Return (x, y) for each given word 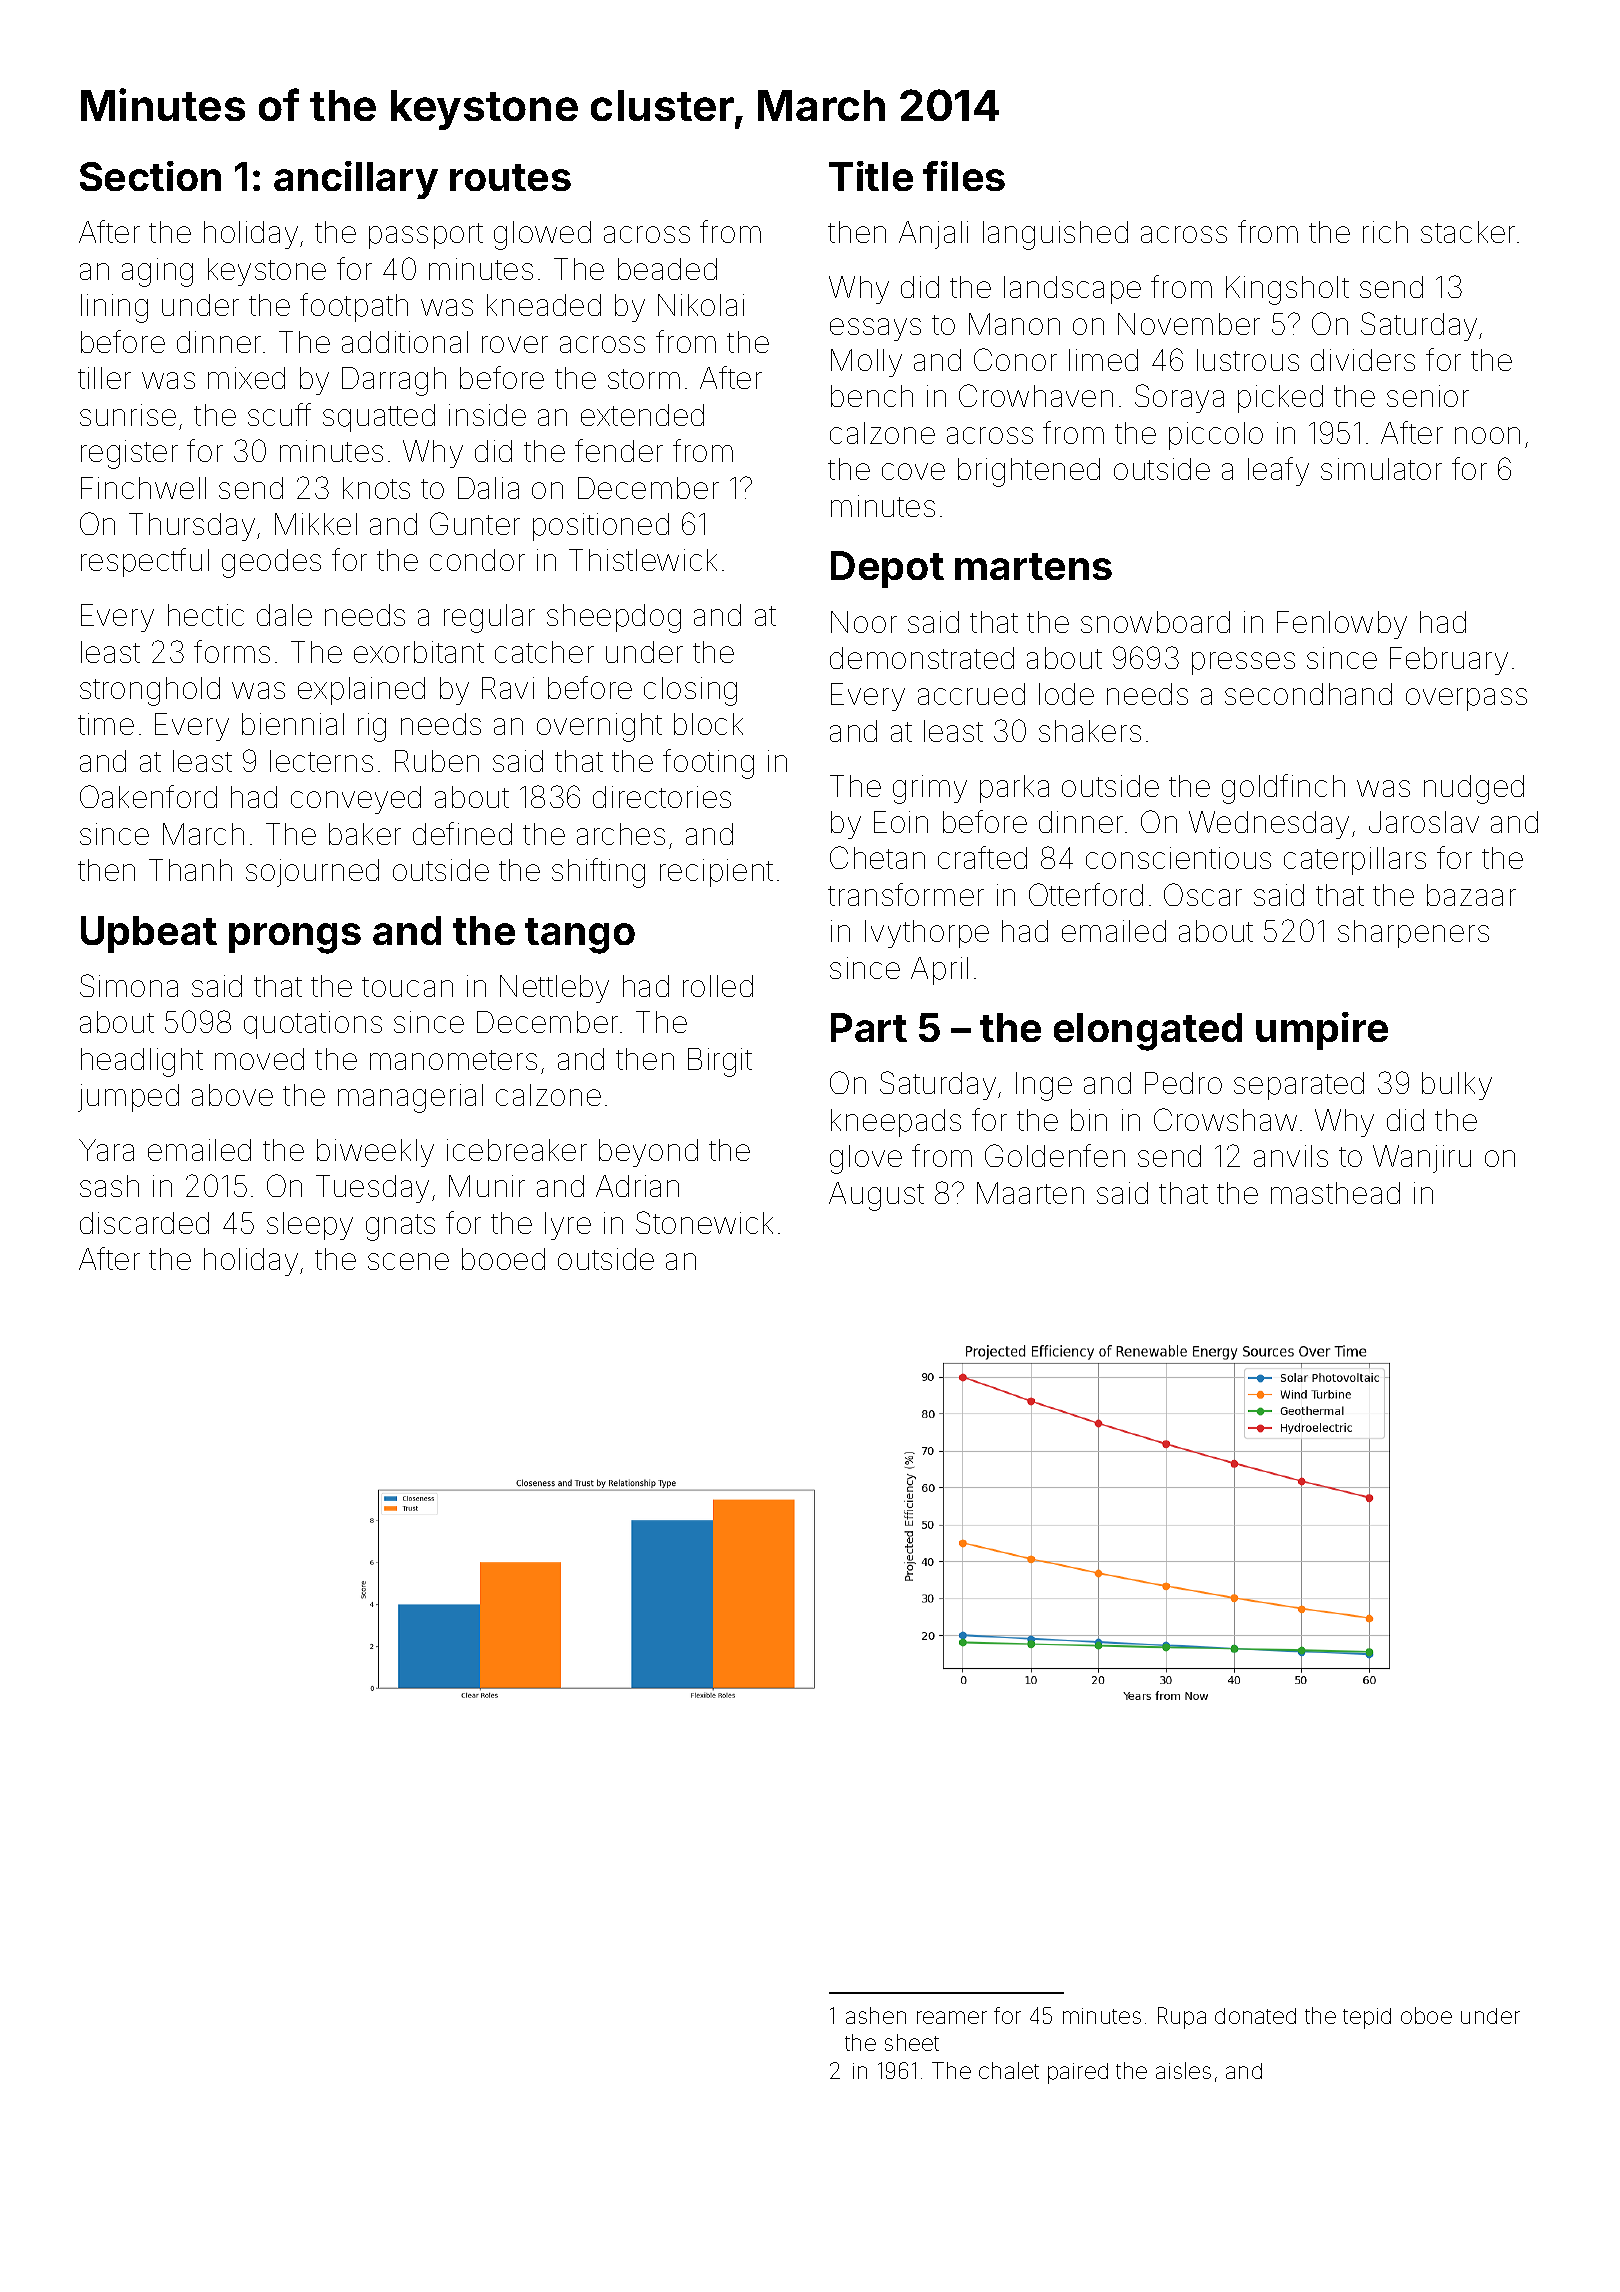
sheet (912, 2042)
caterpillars (1355, 861)
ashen (876, 2015)
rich (1385, 232)
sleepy (310, 1226)
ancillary (356, 180)
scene (408, 1261)
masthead (1335, 1193)
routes (510, 177)
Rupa (1182, 2018)
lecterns (321, 761)
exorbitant (419, 652)
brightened (1029, 472)
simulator (1381, 469)
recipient (716, 873)
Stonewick (704, 1222)
